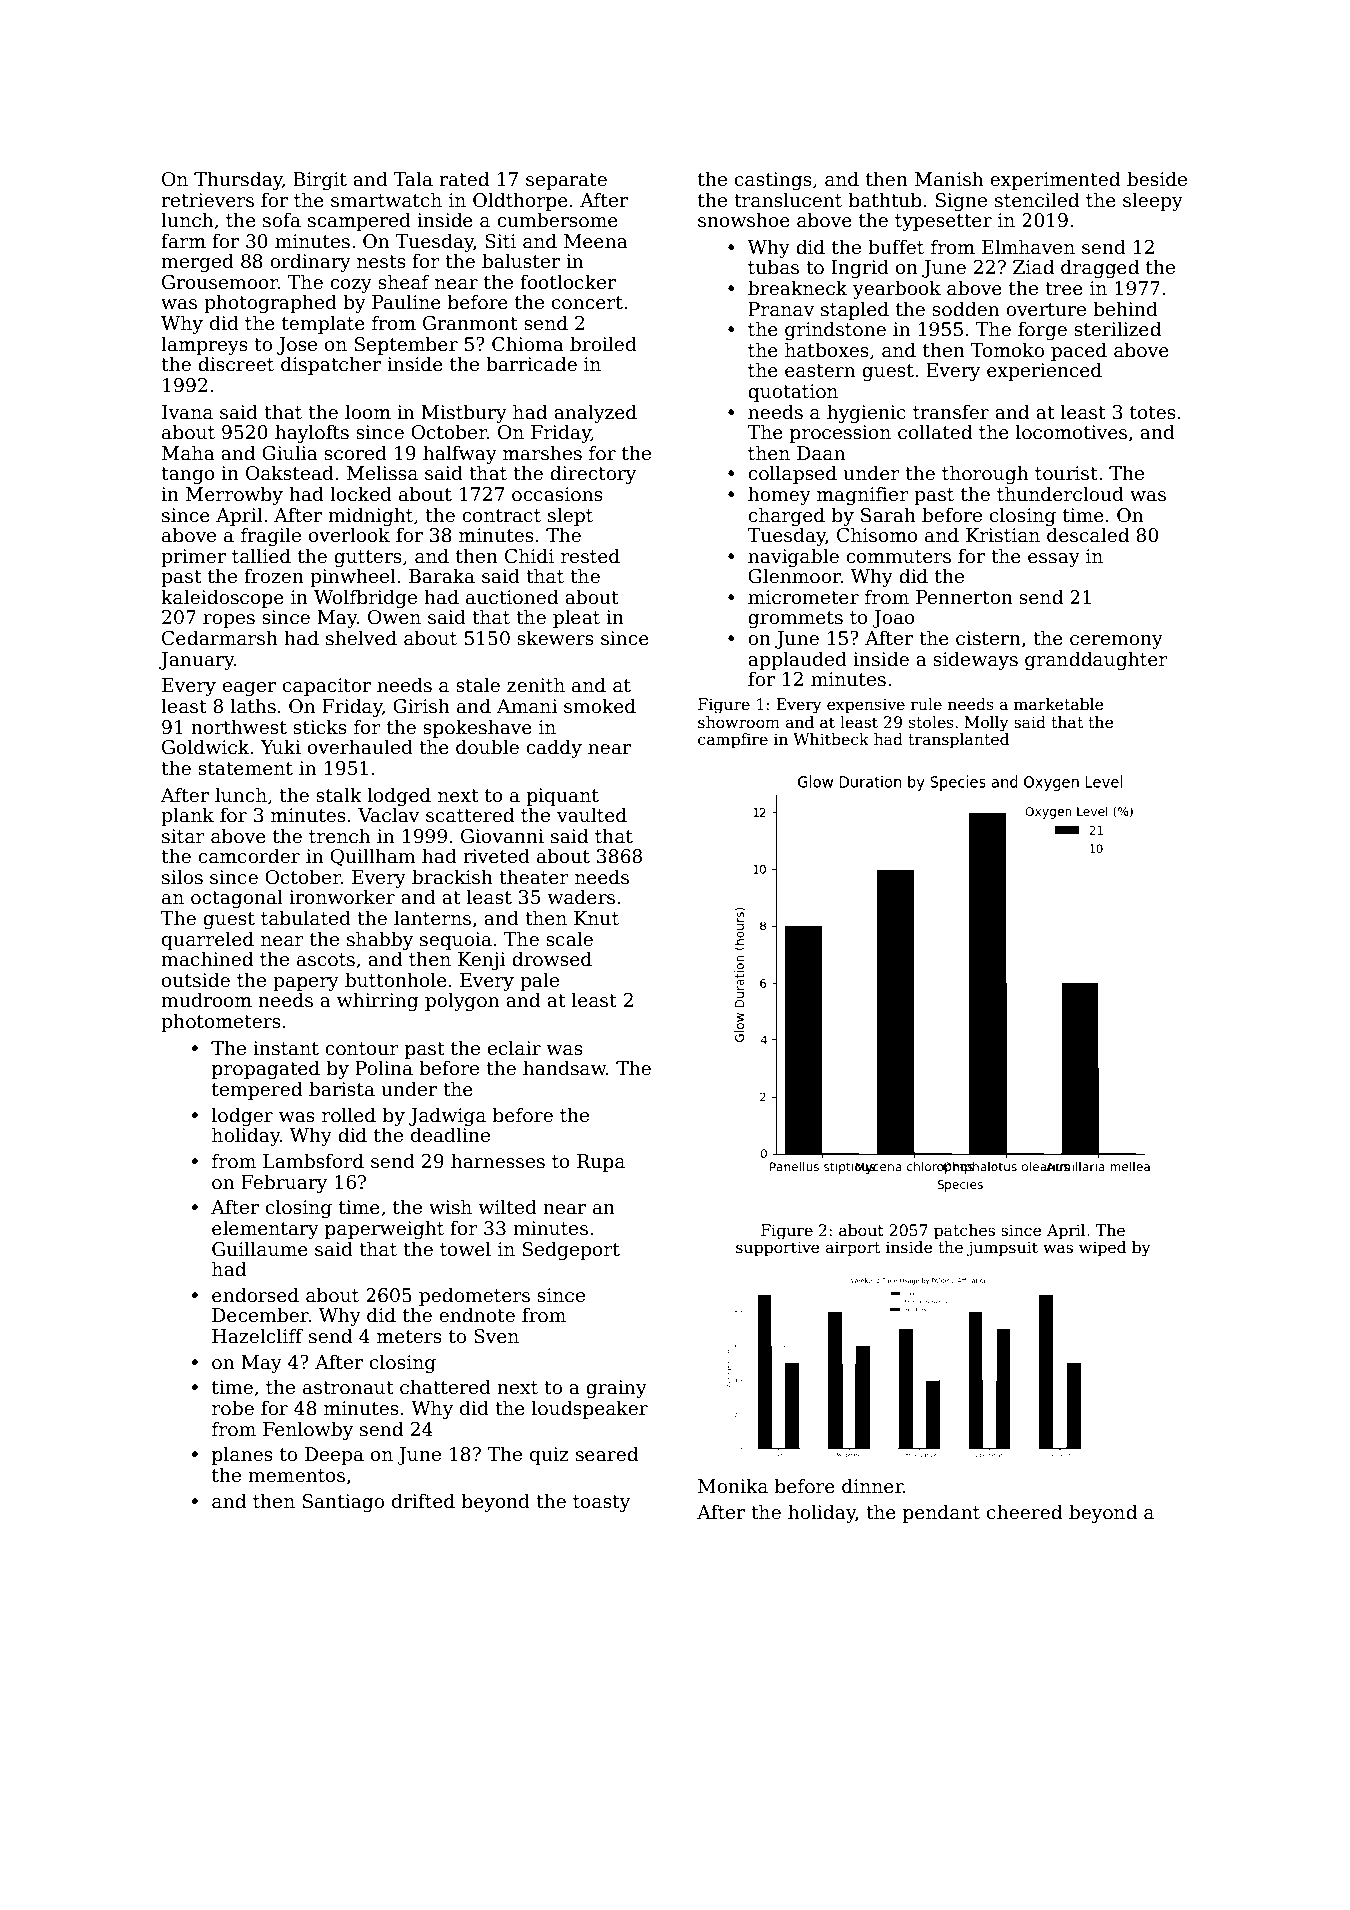  Describe the element at coordinates (566, 181) in the image. I see `separate` at that location.
